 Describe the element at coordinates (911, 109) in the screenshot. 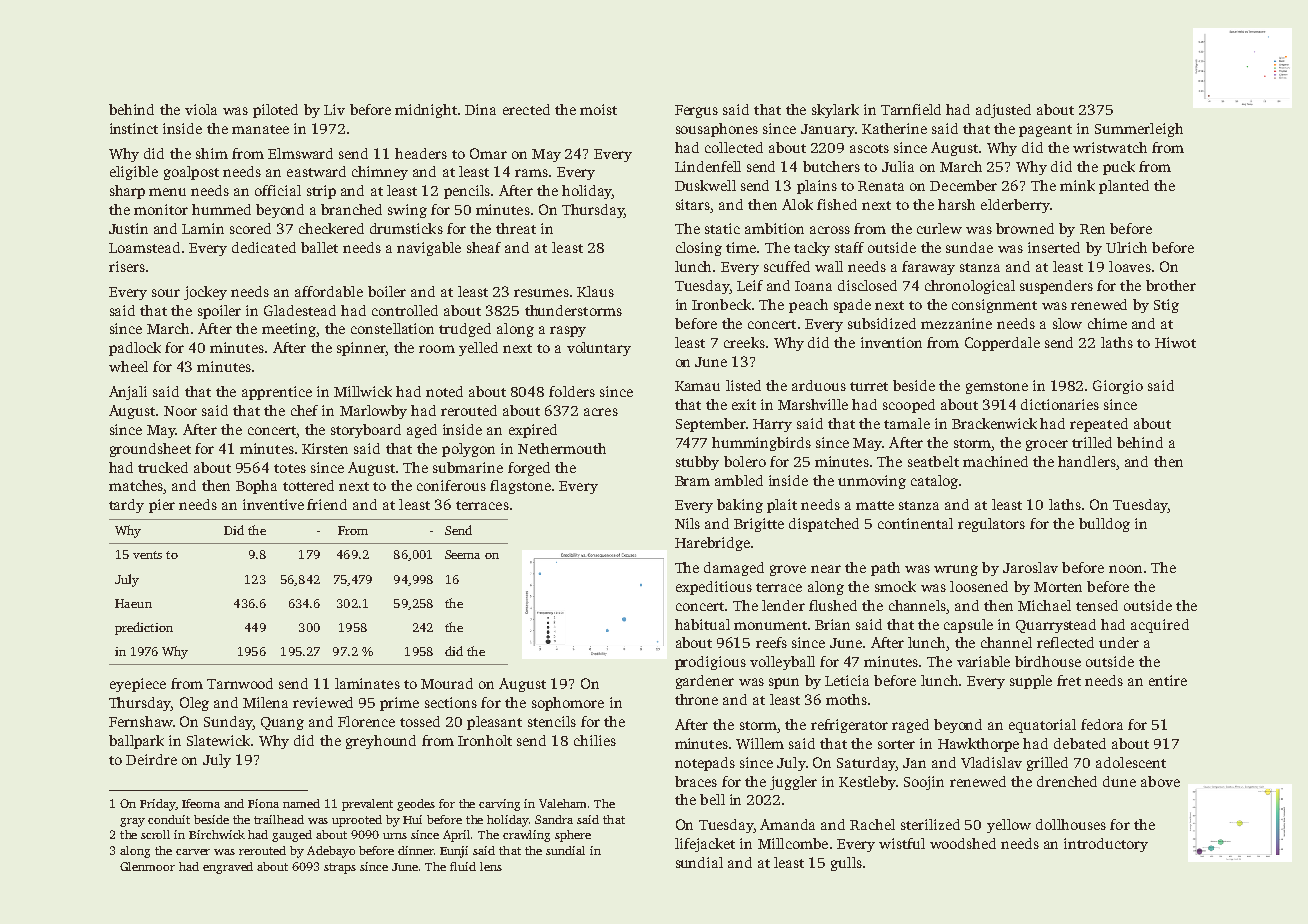

I see `Tarnfield` at that location.
